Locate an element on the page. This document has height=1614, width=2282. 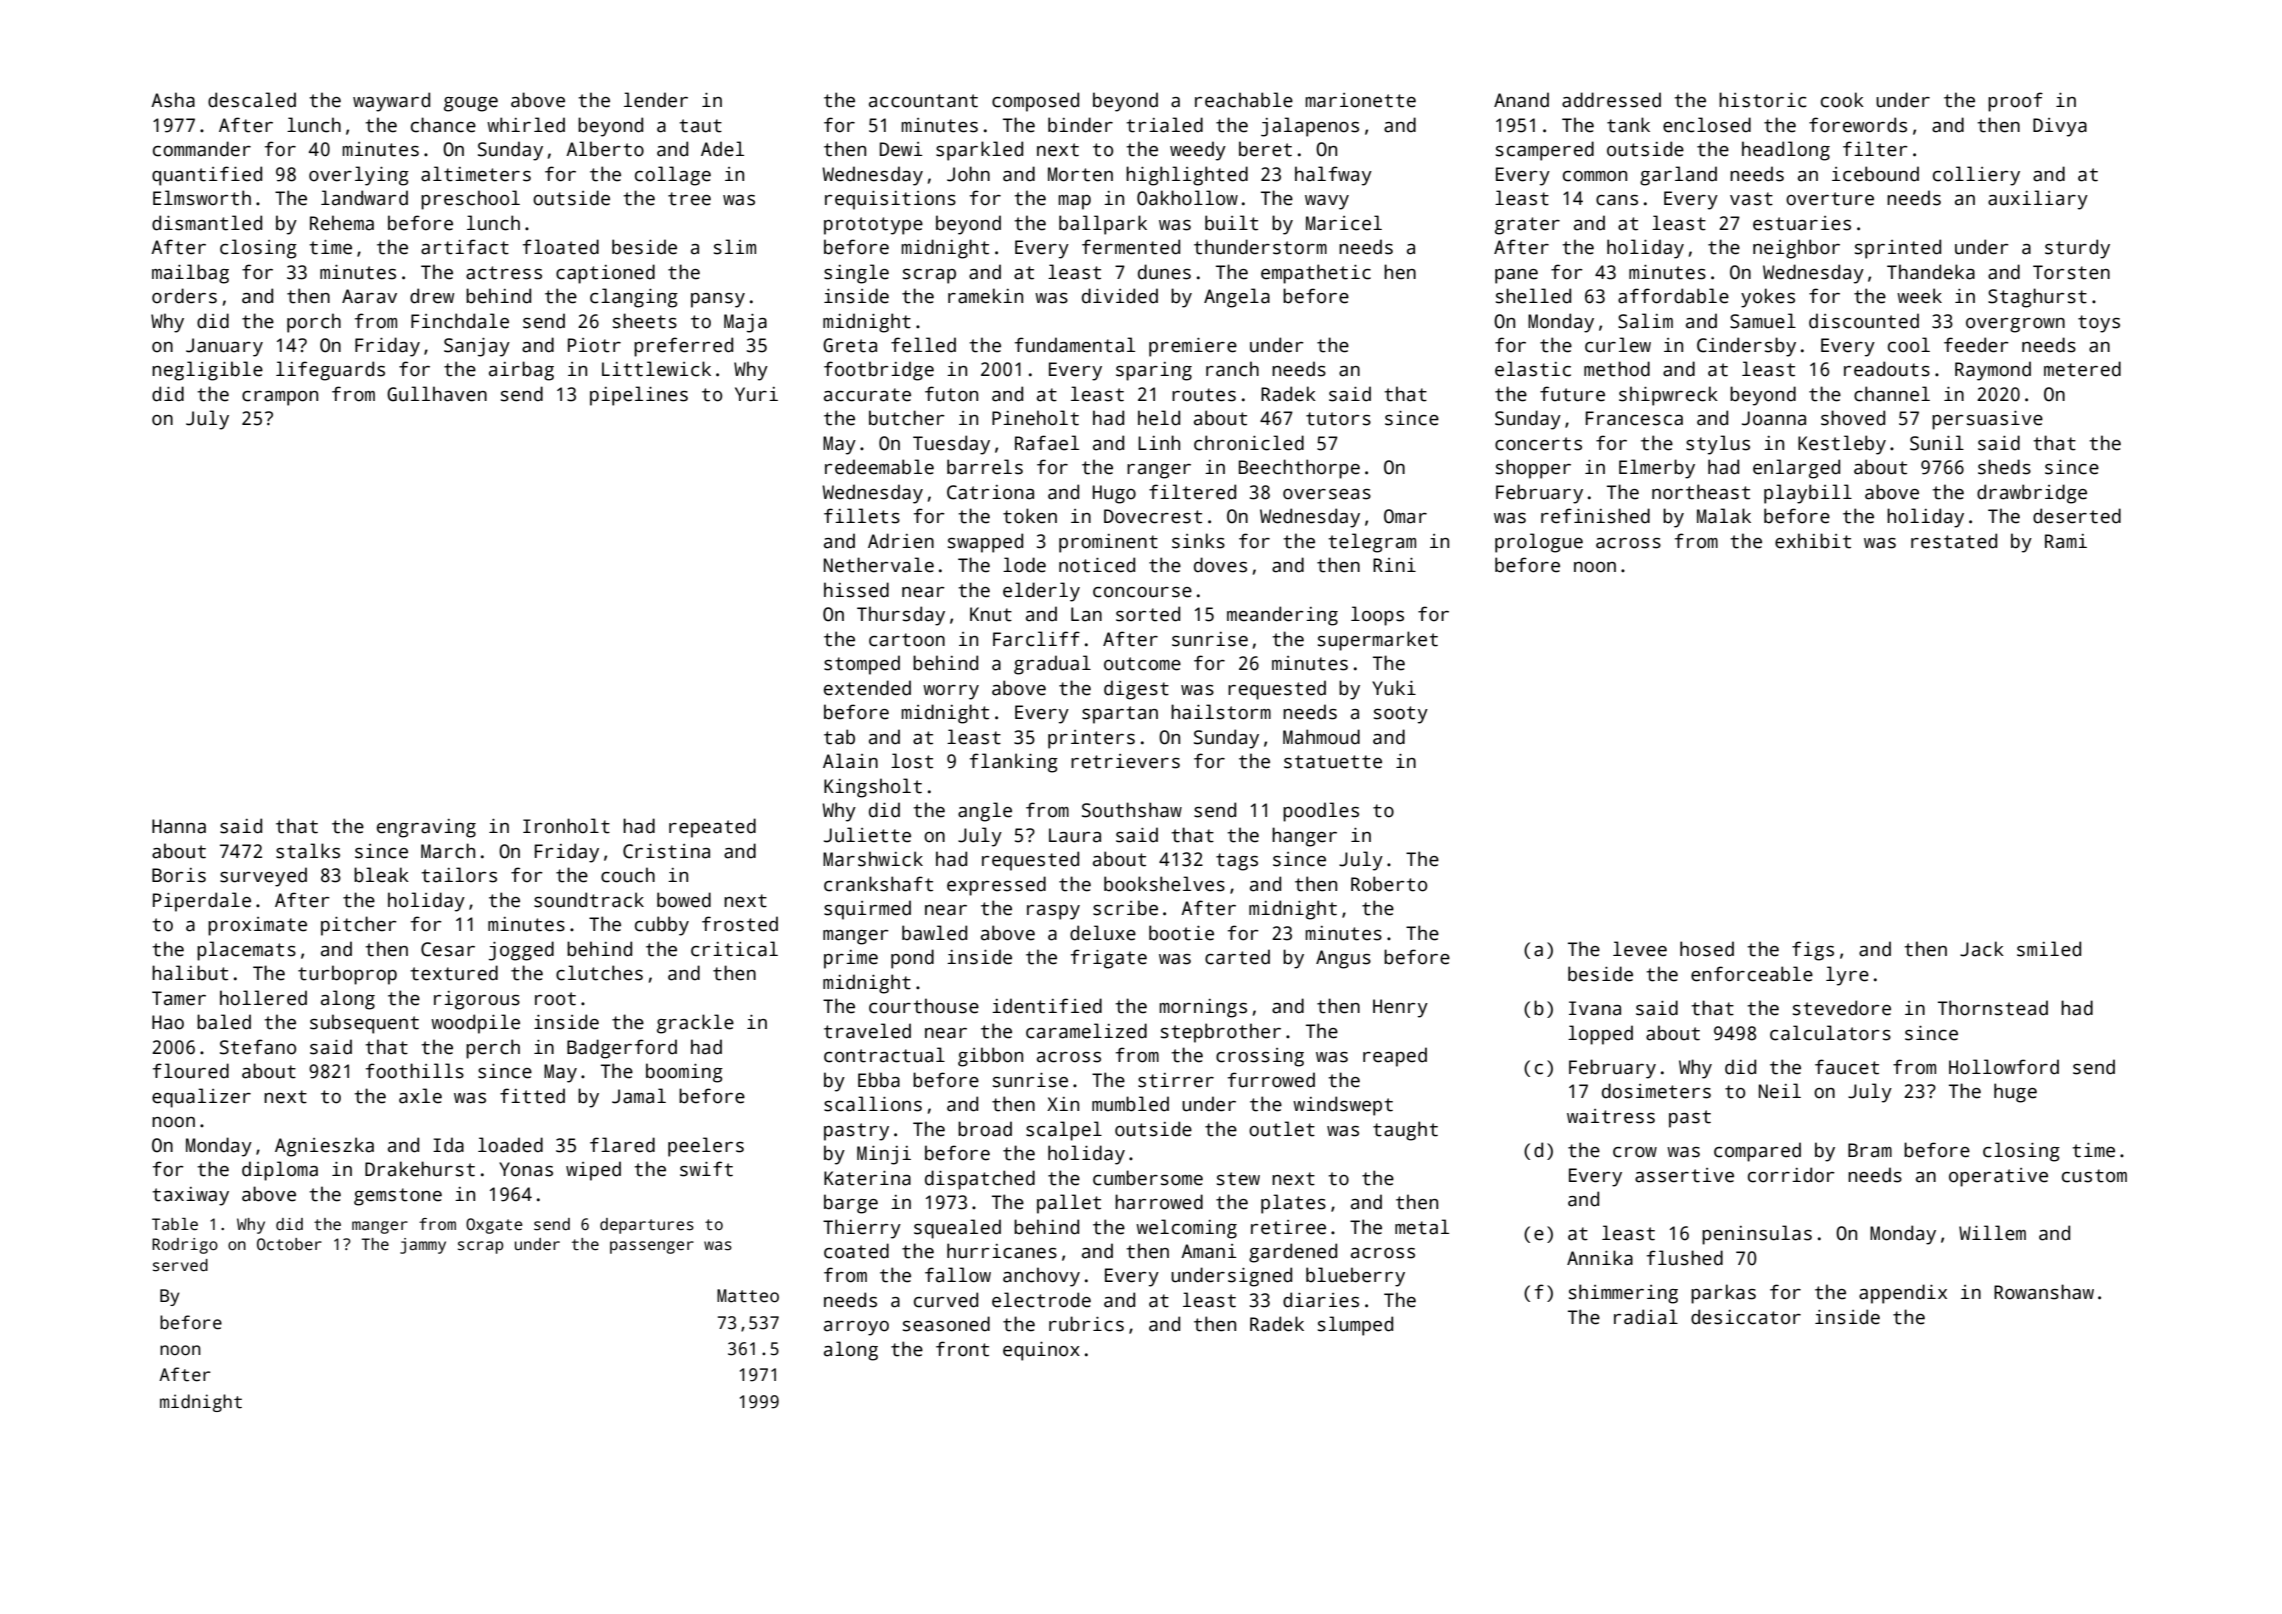
traveled is located at coordinates (867, 1031).
